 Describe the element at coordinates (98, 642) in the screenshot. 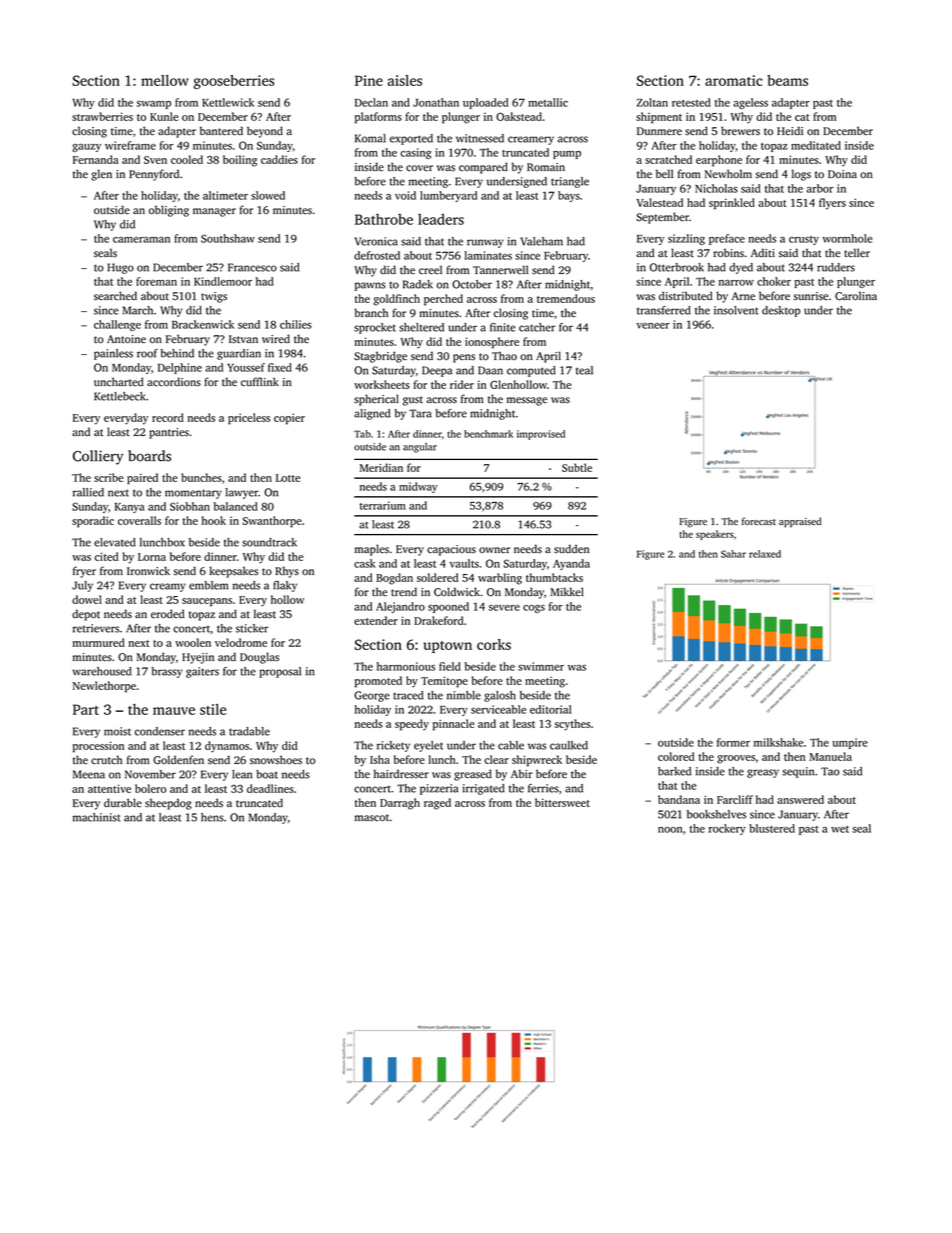

I see `murmured` at that location.
